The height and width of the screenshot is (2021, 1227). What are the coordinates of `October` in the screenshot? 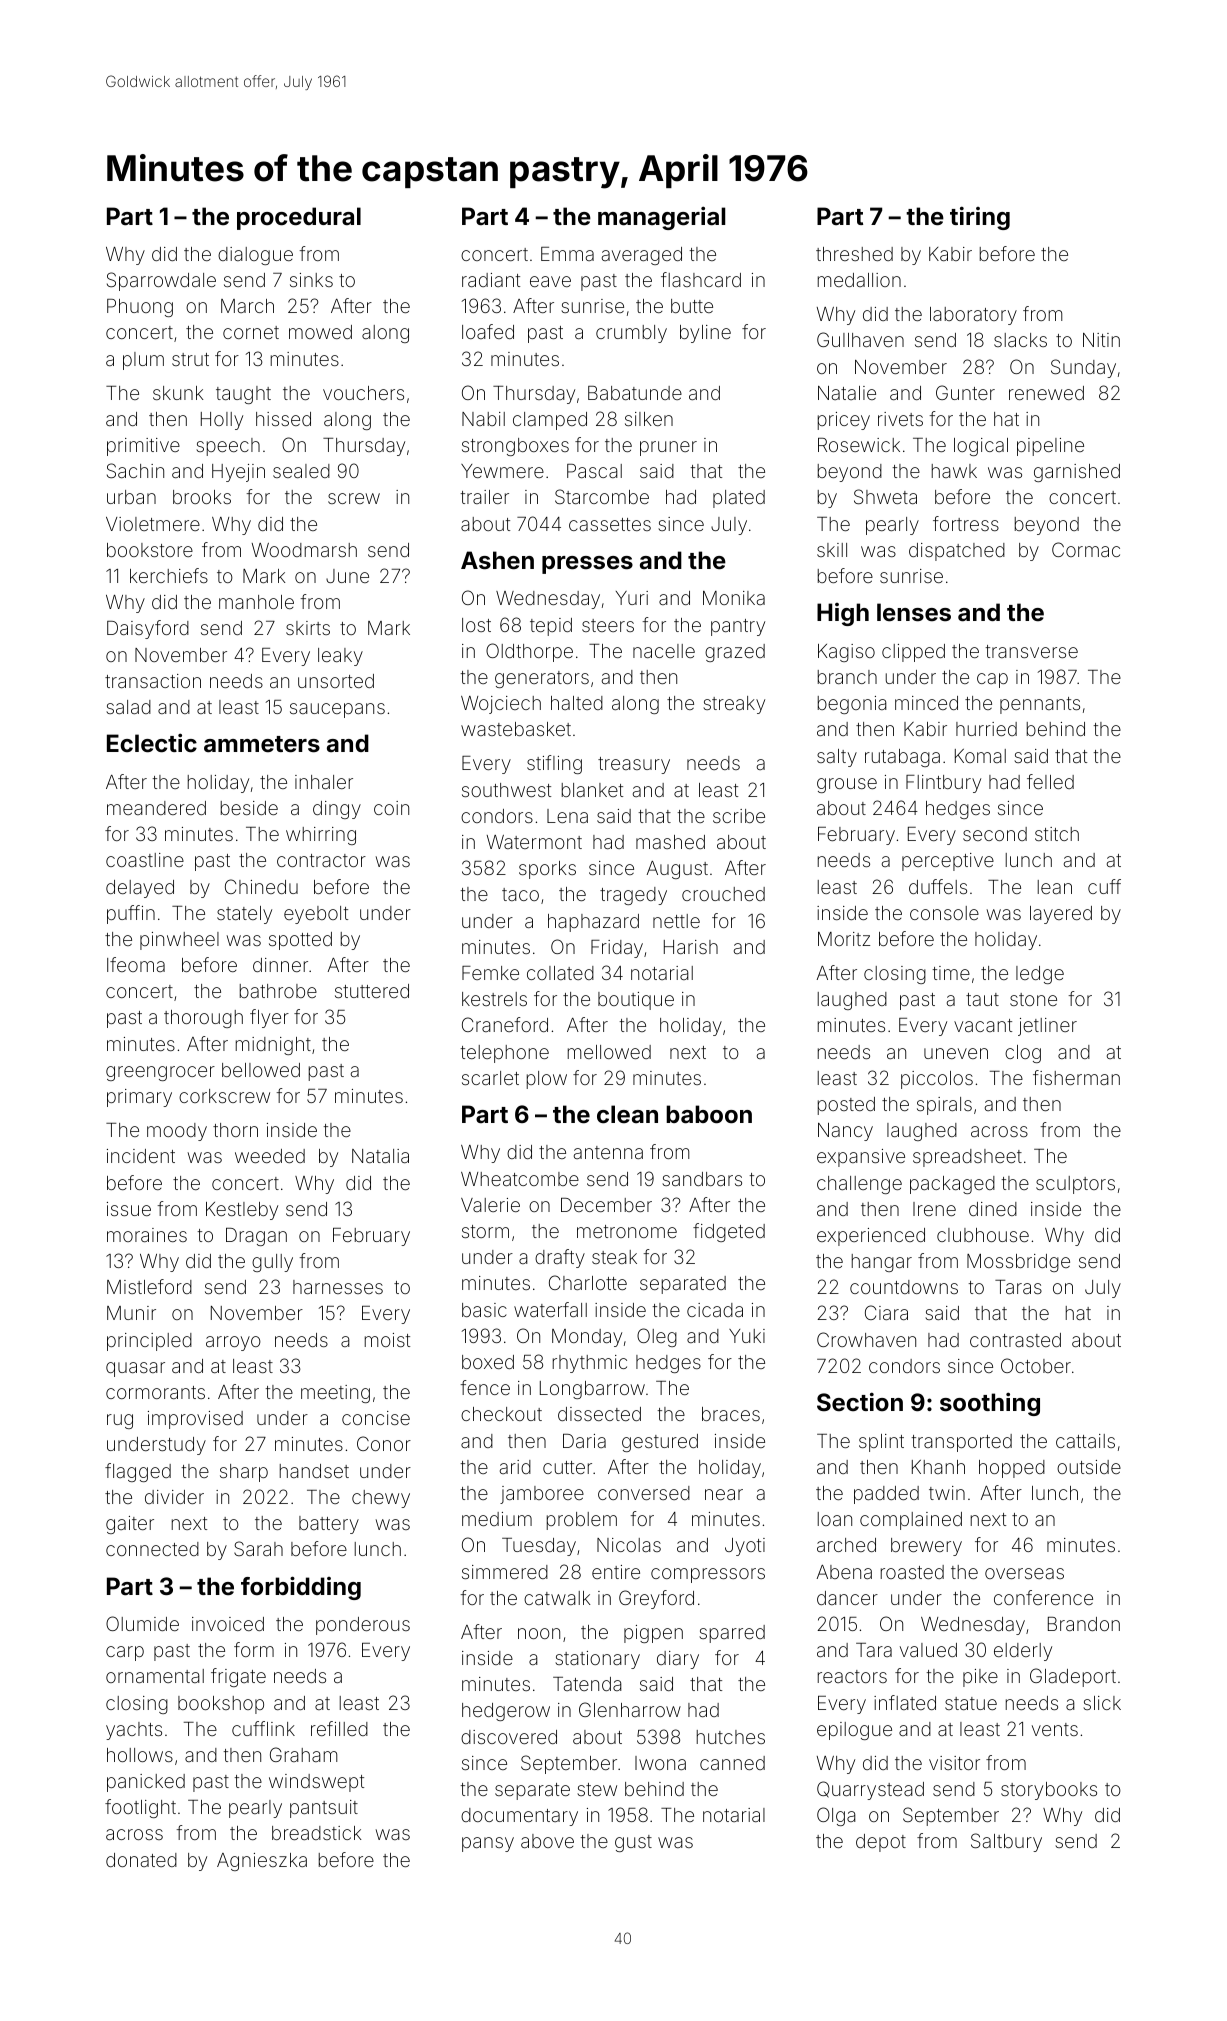 It's located at (1036, 1365).
